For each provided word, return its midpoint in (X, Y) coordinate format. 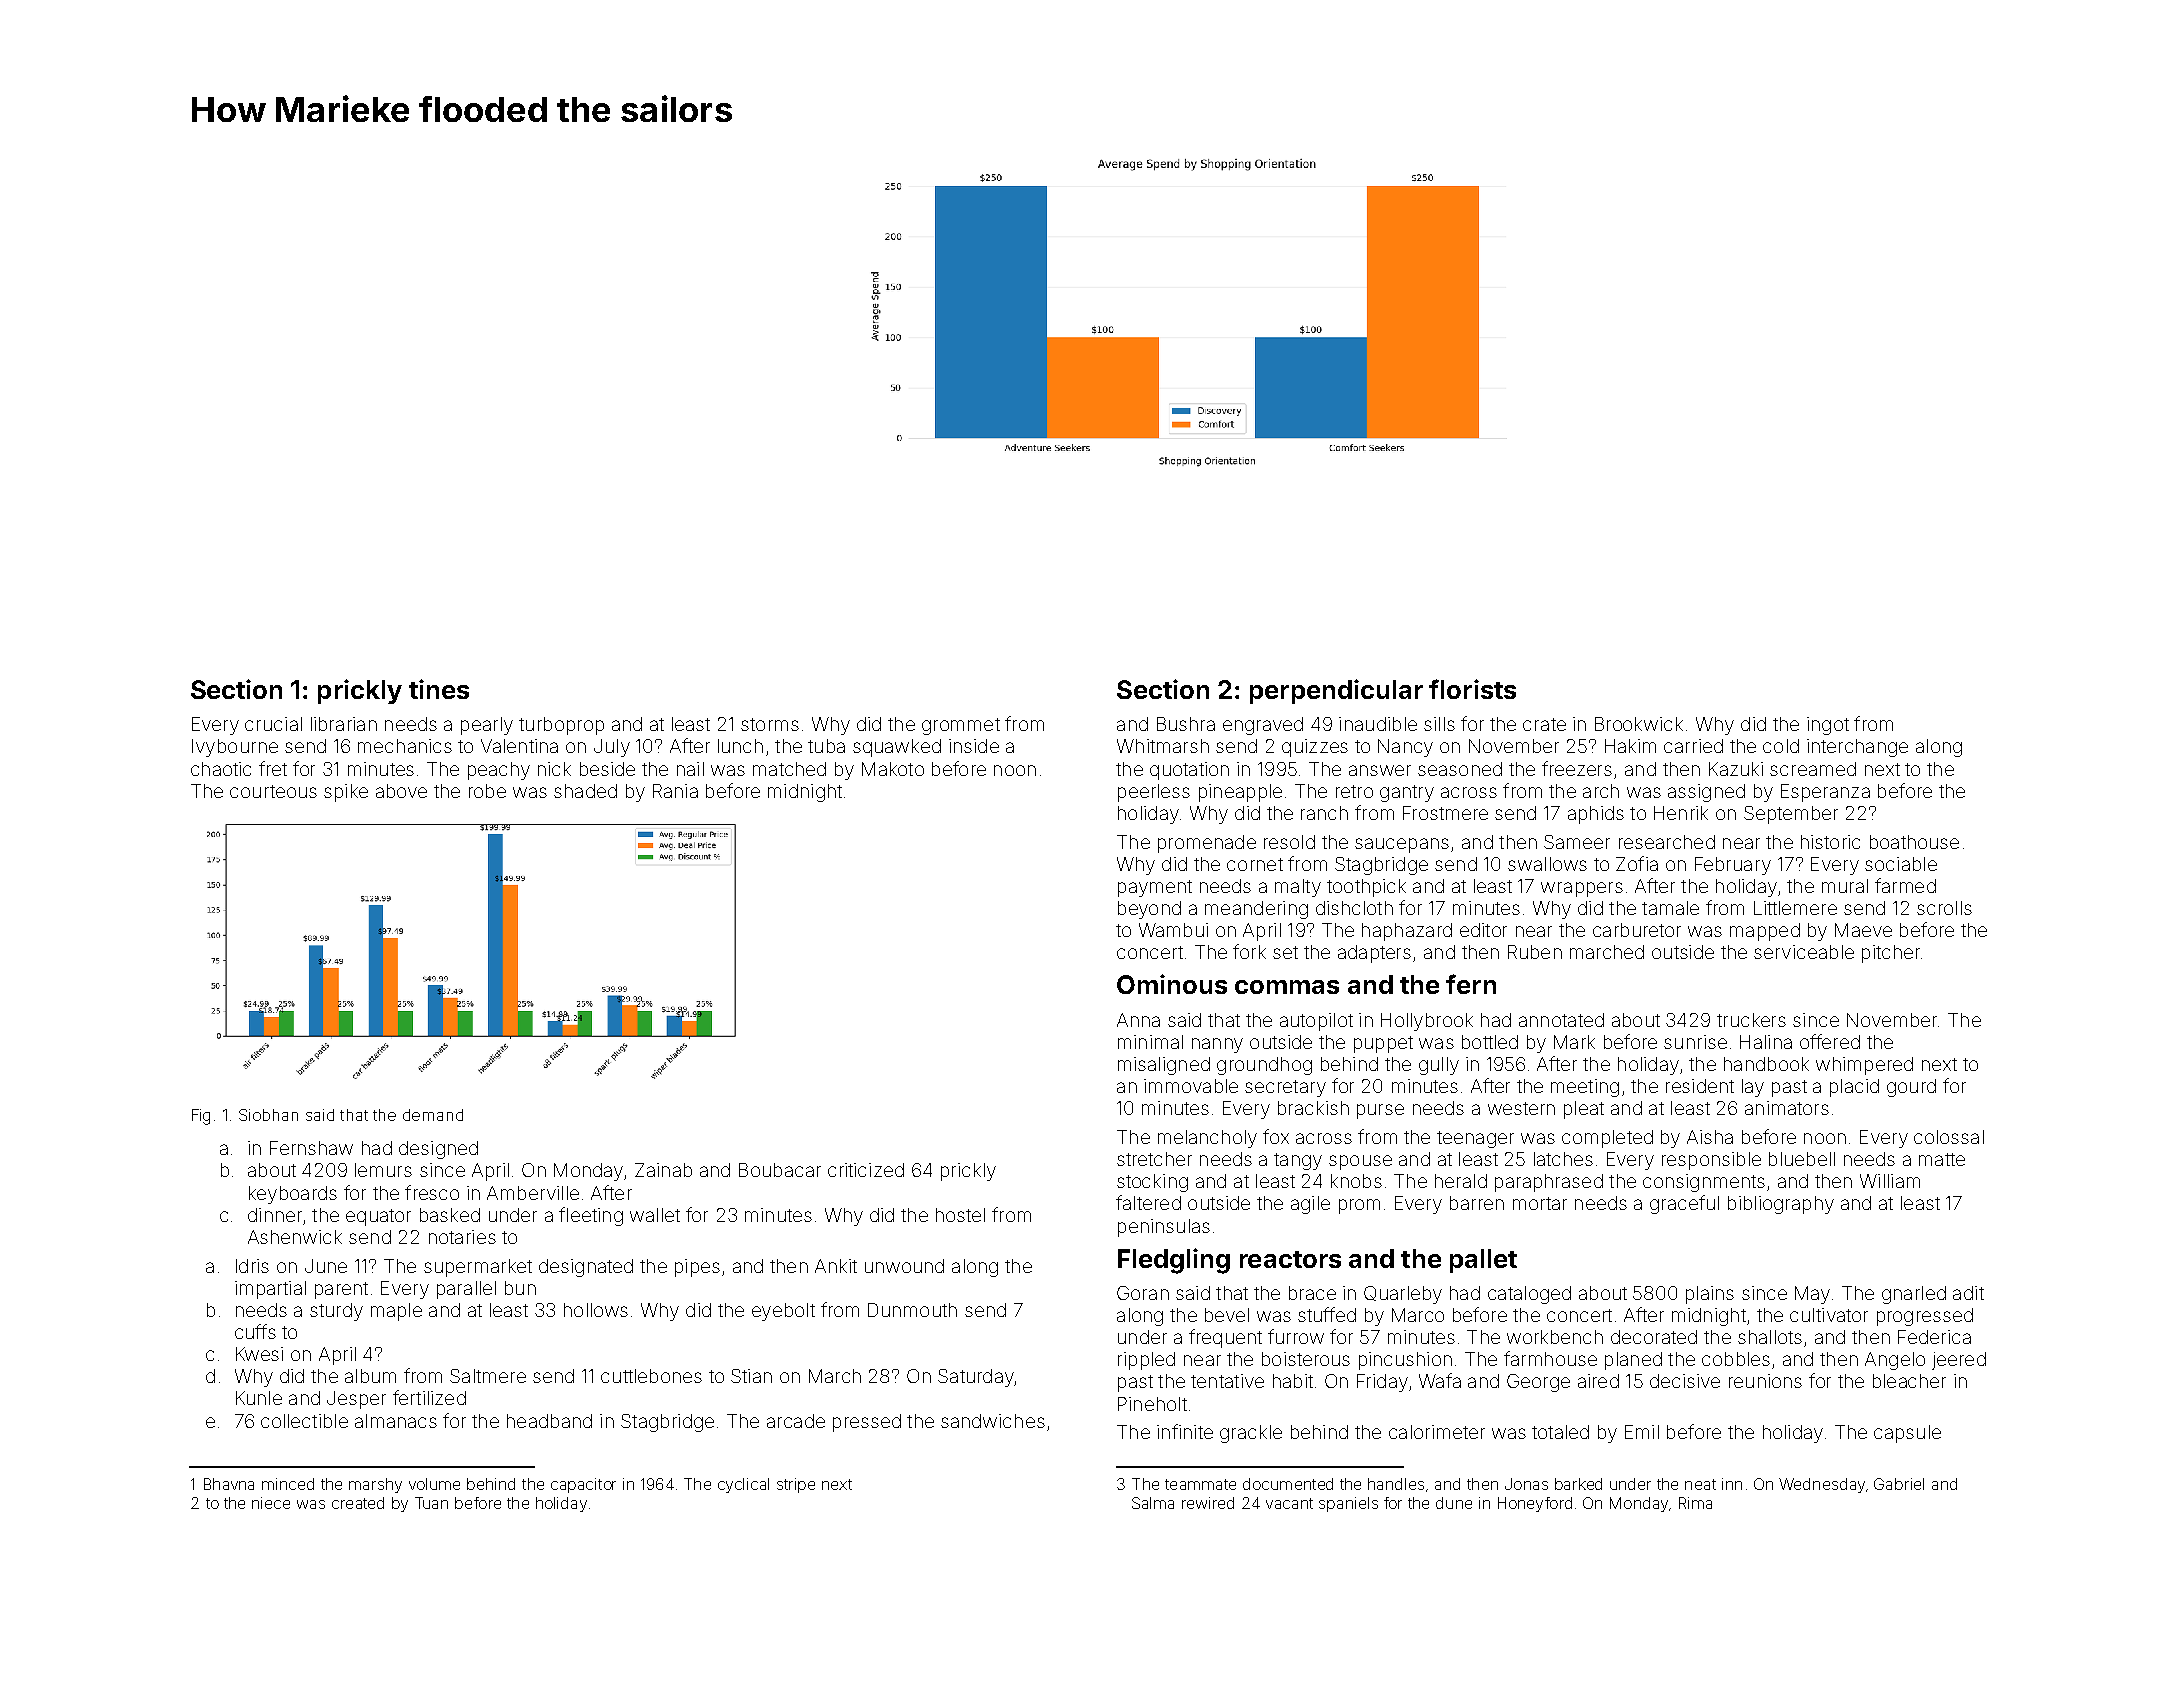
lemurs (383, 1170)
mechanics (405, 746)
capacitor (583, 1485)
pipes (697, 1268)
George (1538, 1383)
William (1890, 1181)
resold (1289, 842)
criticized (866, 1170)
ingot (1828, 726)
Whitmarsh (1163, 746)
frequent (1225, 1338)
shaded (585, 791)
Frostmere (1445, 813)
